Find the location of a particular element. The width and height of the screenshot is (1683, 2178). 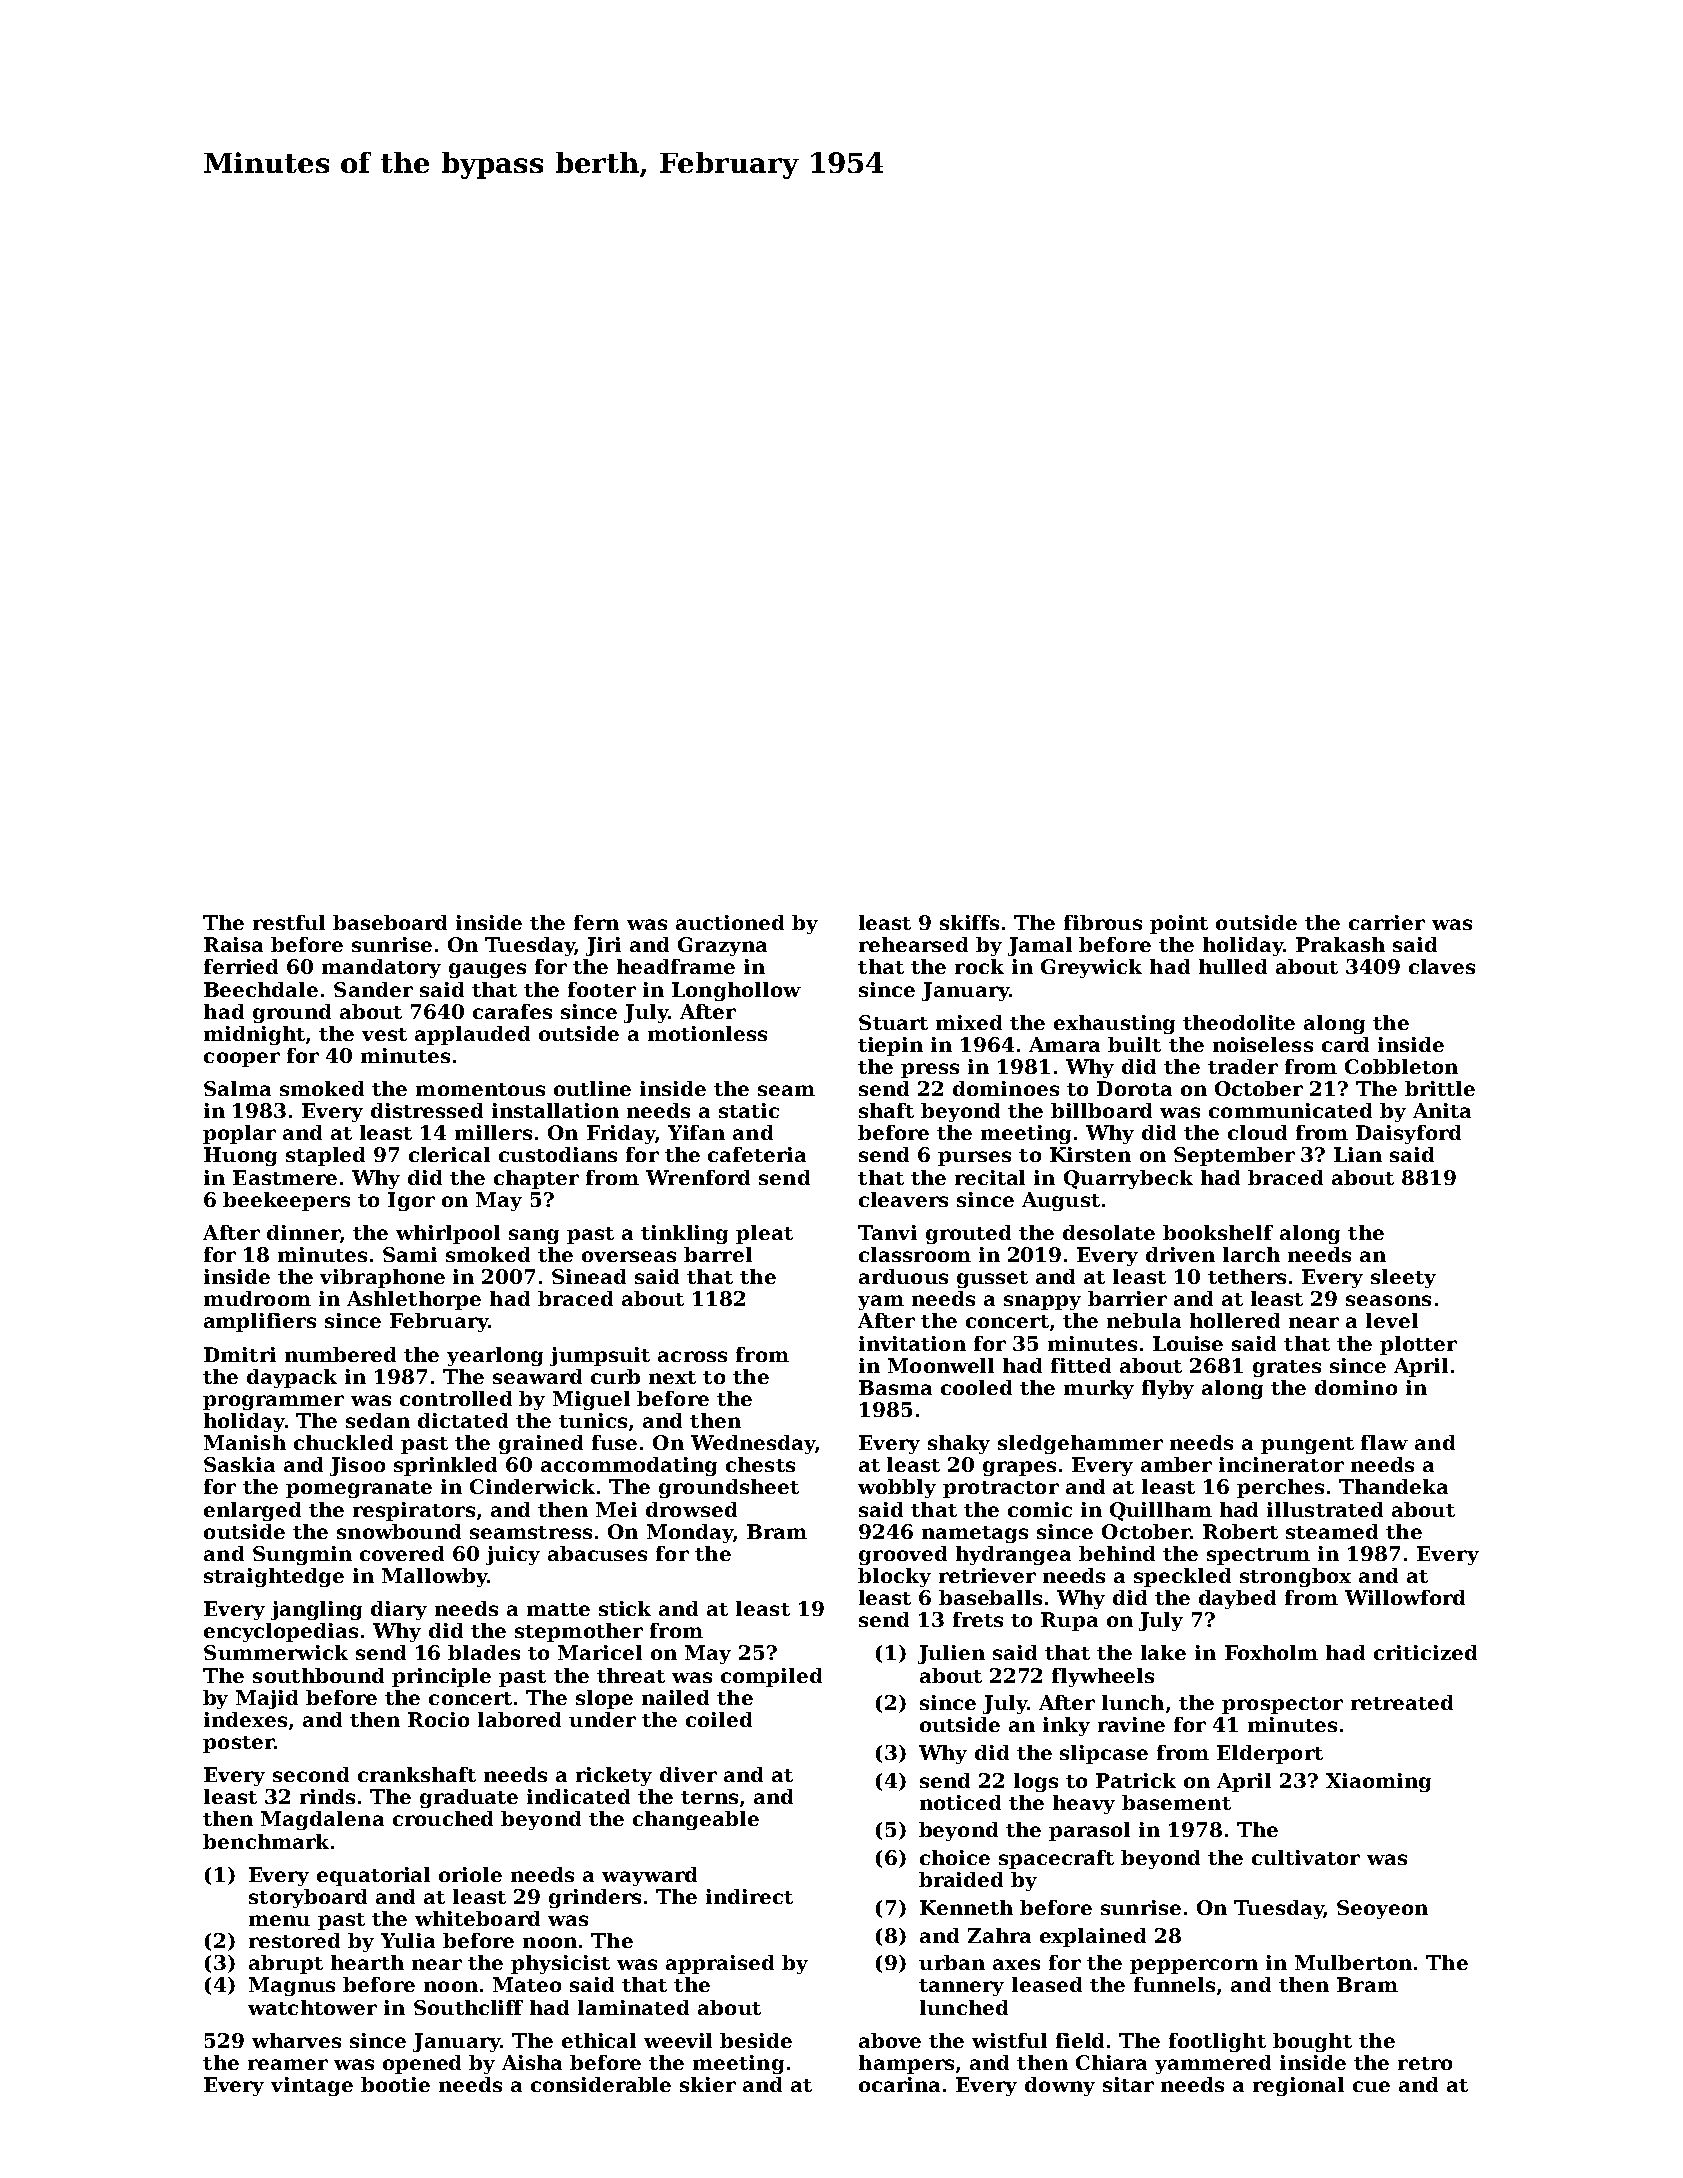

stapled is located at coordinates (325, 1156).
